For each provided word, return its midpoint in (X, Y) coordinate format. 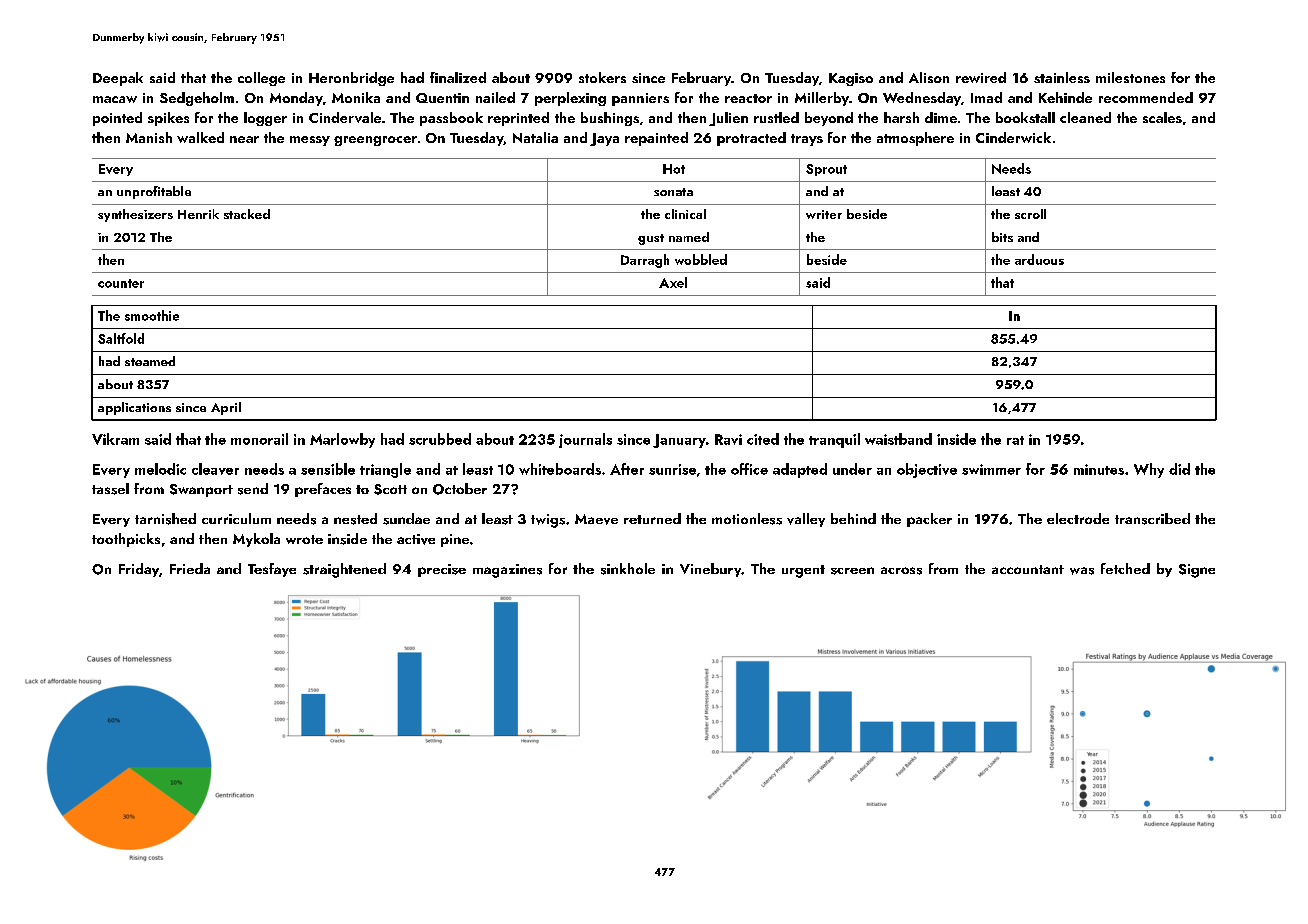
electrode (1078, 518)
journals (585, 440)
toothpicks (126, 540)
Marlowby (342, 440)
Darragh (645, 261)
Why (1149, 470)
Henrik (198, 214)
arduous (1039, 259)
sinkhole (628, 569)
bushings (610, 119)
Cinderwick (1013, 137)
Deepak (118, 79)
